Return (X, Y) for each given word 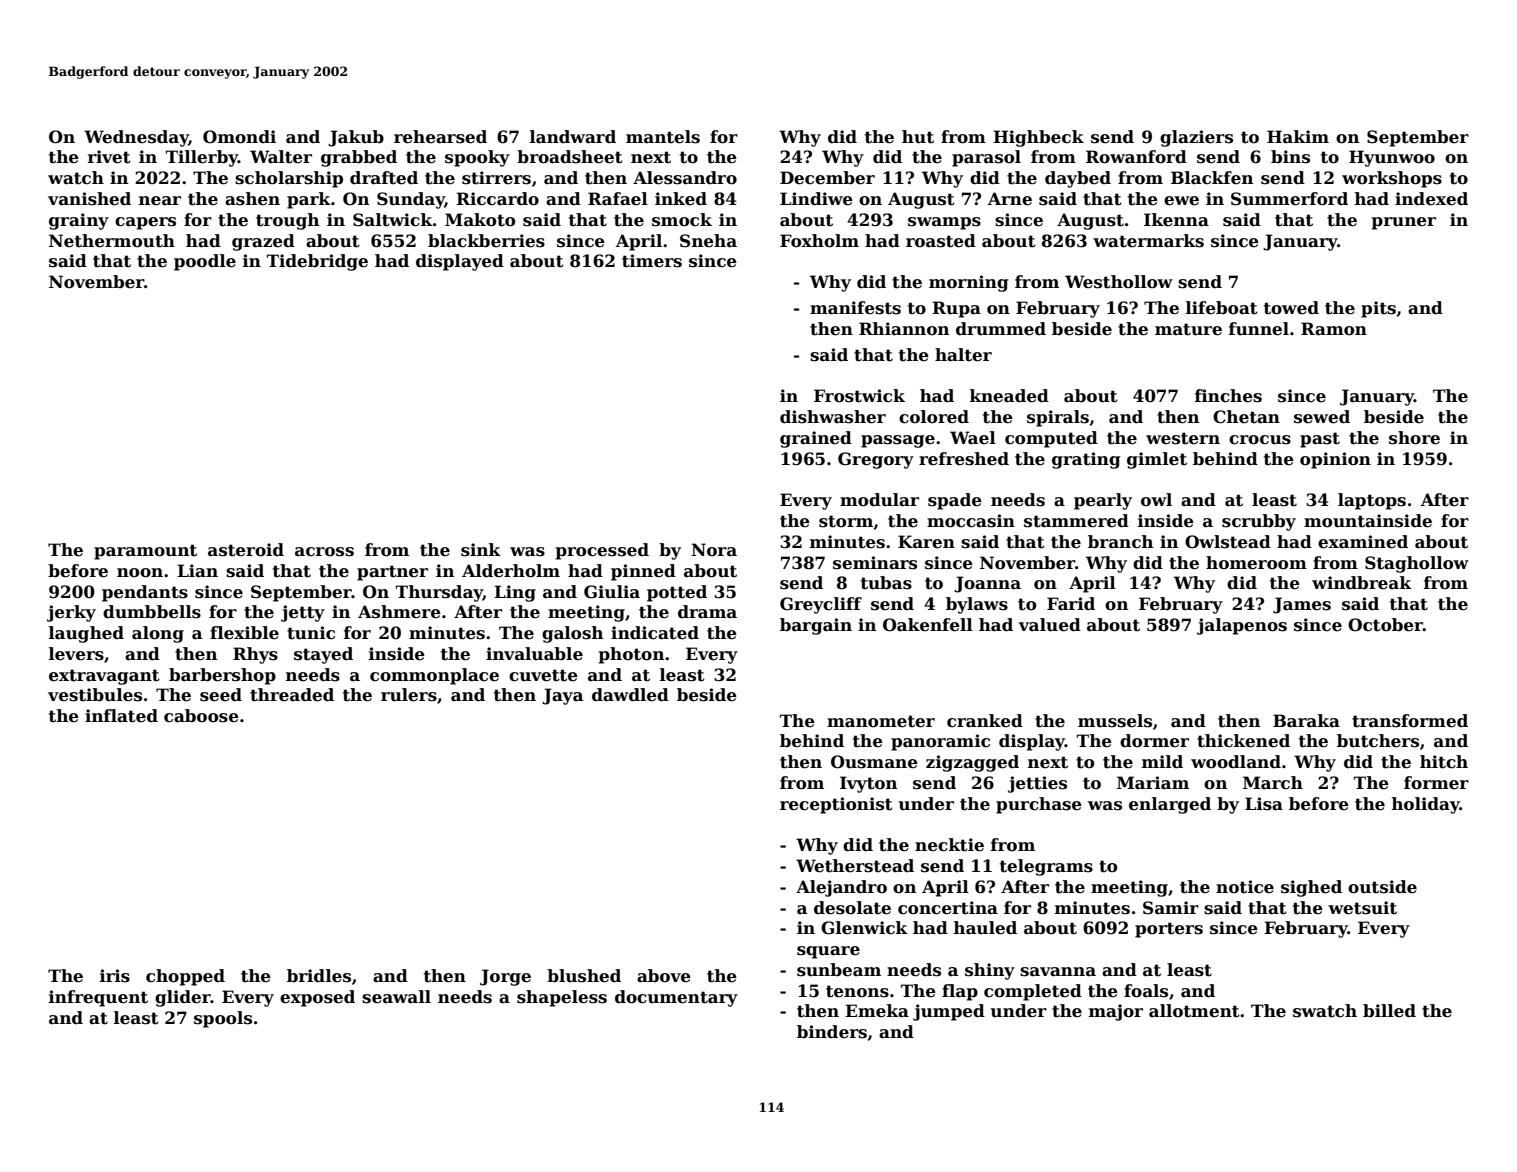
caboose (201, 716)
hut (918, 137)
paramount (145, 552)
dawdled (630, 695)
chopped (185, 977)
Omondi (239, 137)
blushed (584, 976)
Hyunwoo (1392, 158)
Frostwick (859, 396)
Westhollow (1119, 282)
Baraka (1306, 721)
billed (1389, 1011)
